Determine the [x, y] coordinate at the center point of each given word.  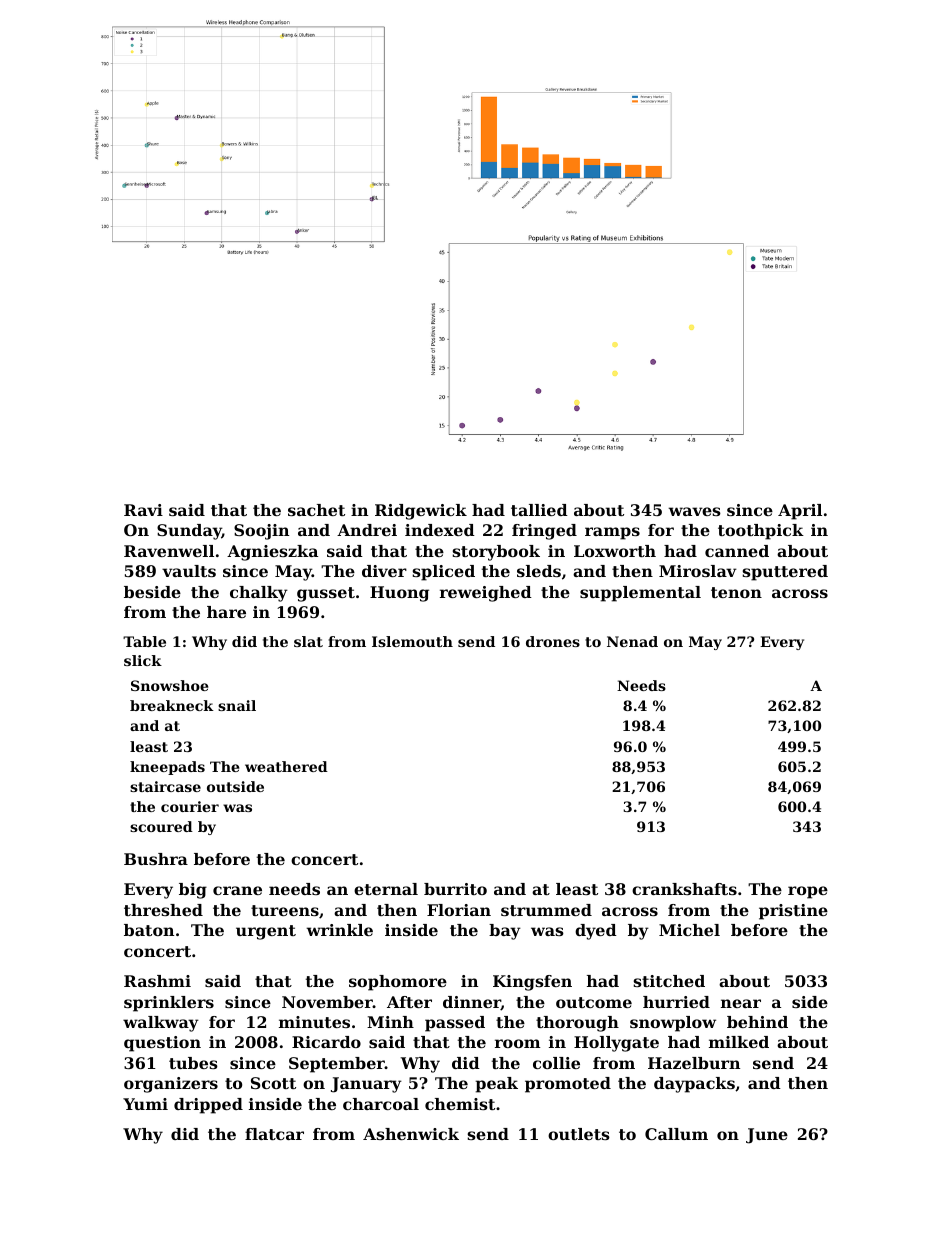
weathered [286, 766]
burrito [455, 889]
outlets [579, 1134]
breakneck [172, 705]
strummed [546, 910]
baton [149, 930]
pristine [793, 912]
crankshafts [684, 889]
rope [808, 892]
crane [237, 890]
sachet [316, 510]
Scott [273, 1083]
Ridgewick [421, 512]
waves [694, 511]
